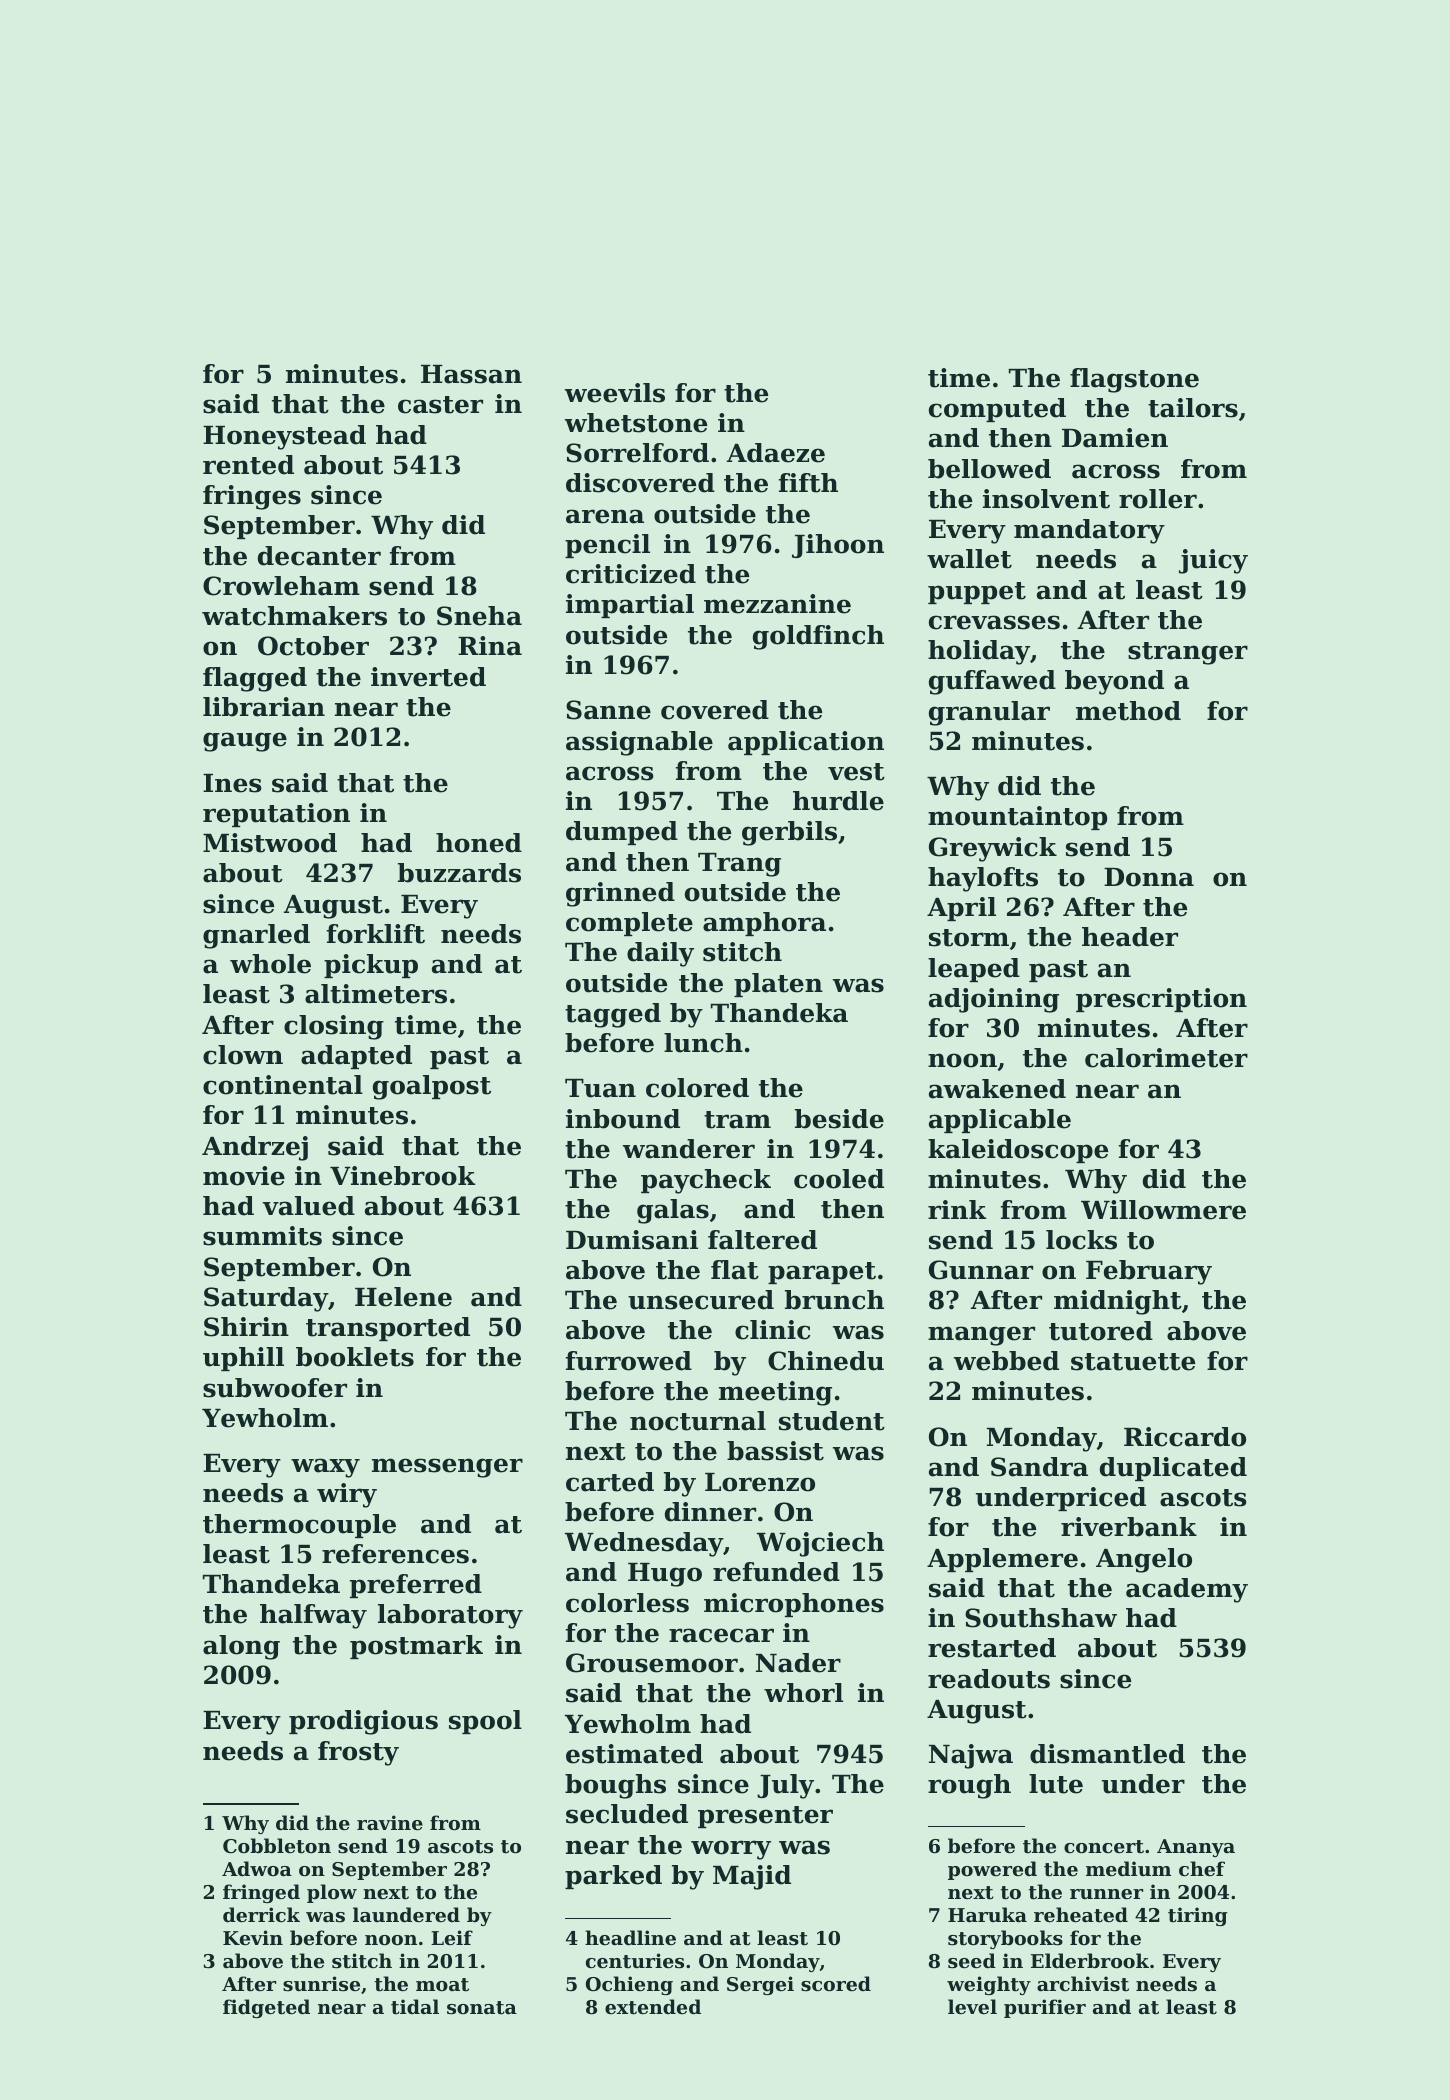  What do you see at coordinates (281, 586) in the image?
I see `Crowleham` at bounding box center [281, 586].
